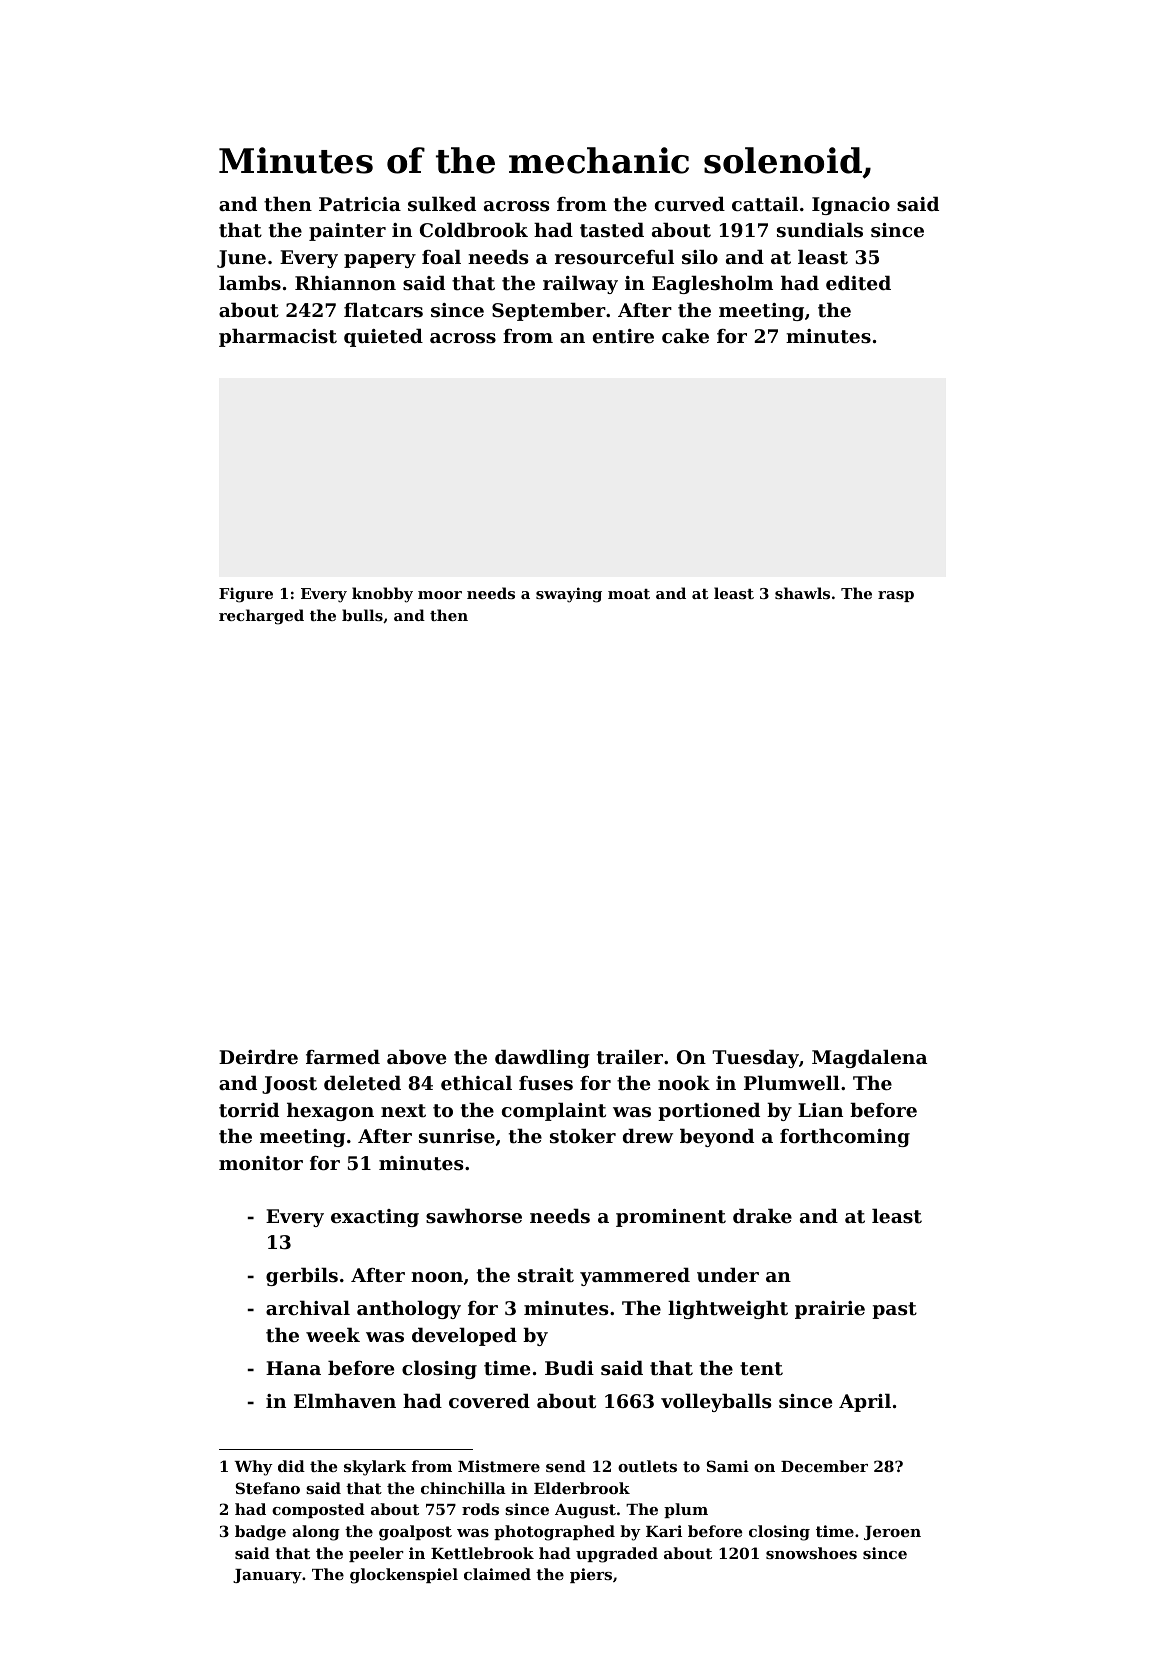 This screenshot has width=1165, height=1654. I want to click on December, so click(824, 1466).
